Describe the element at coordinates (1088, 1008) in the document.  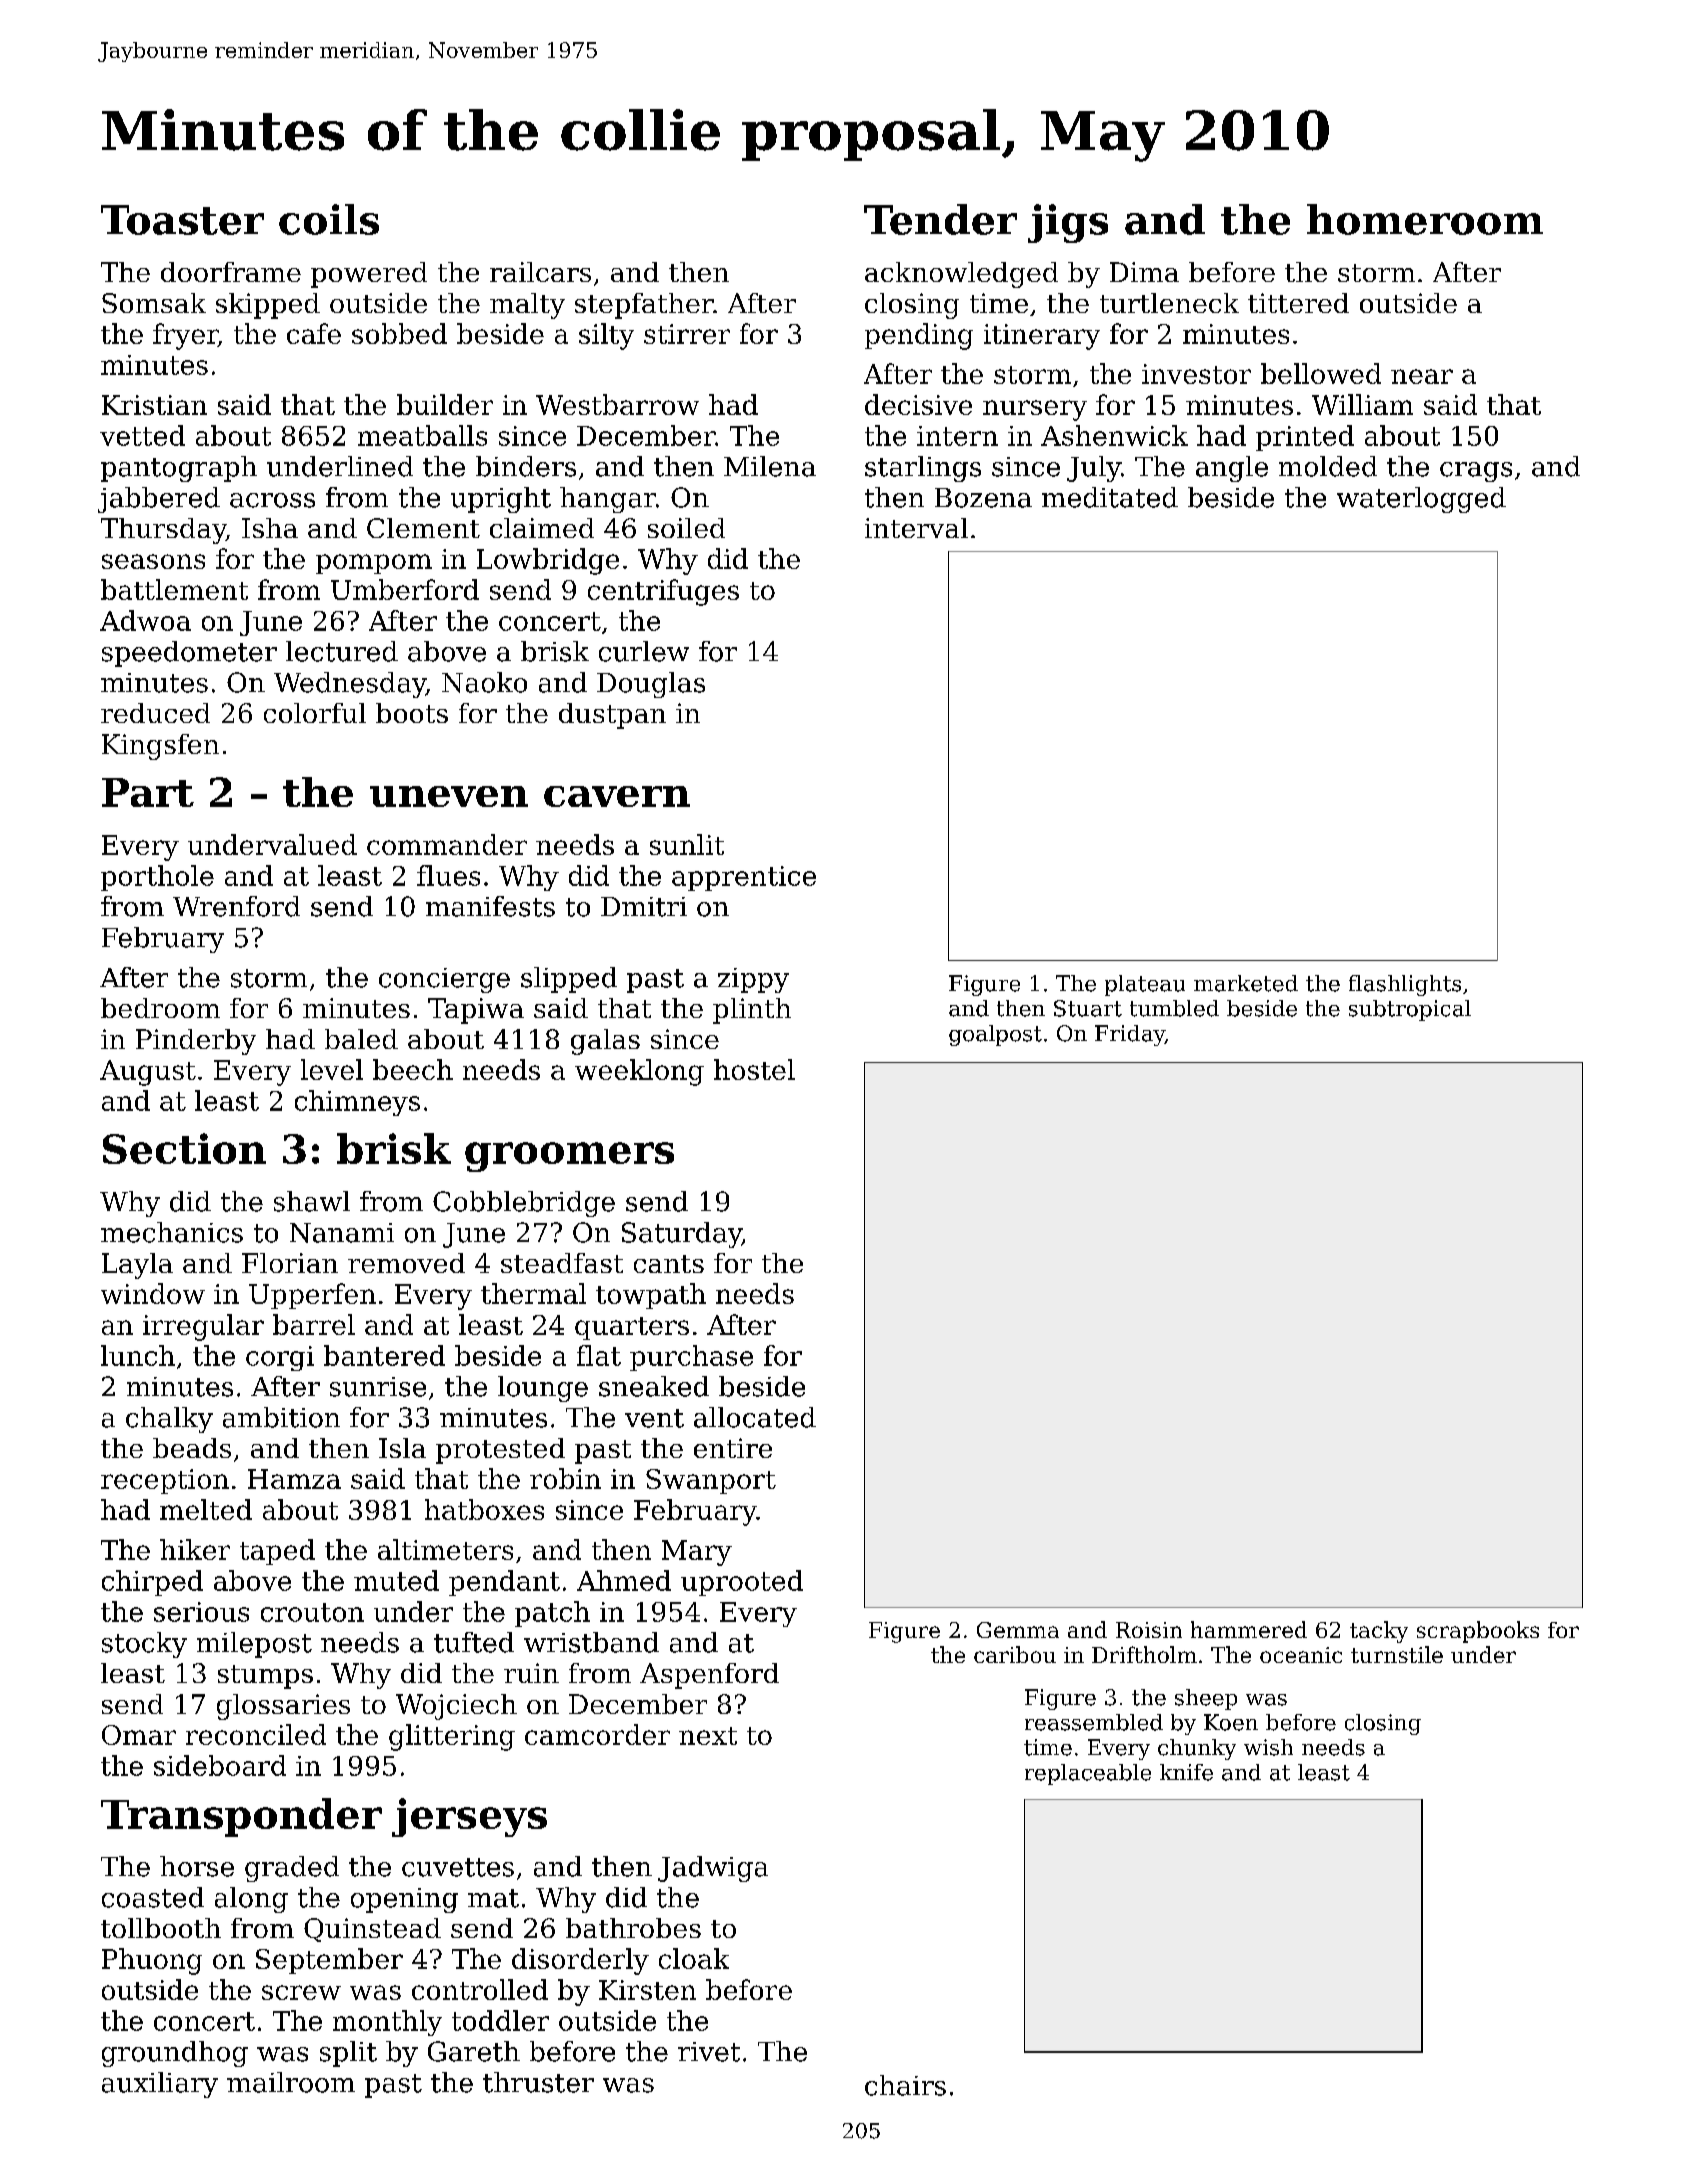
I see `Stuart` at that location.
